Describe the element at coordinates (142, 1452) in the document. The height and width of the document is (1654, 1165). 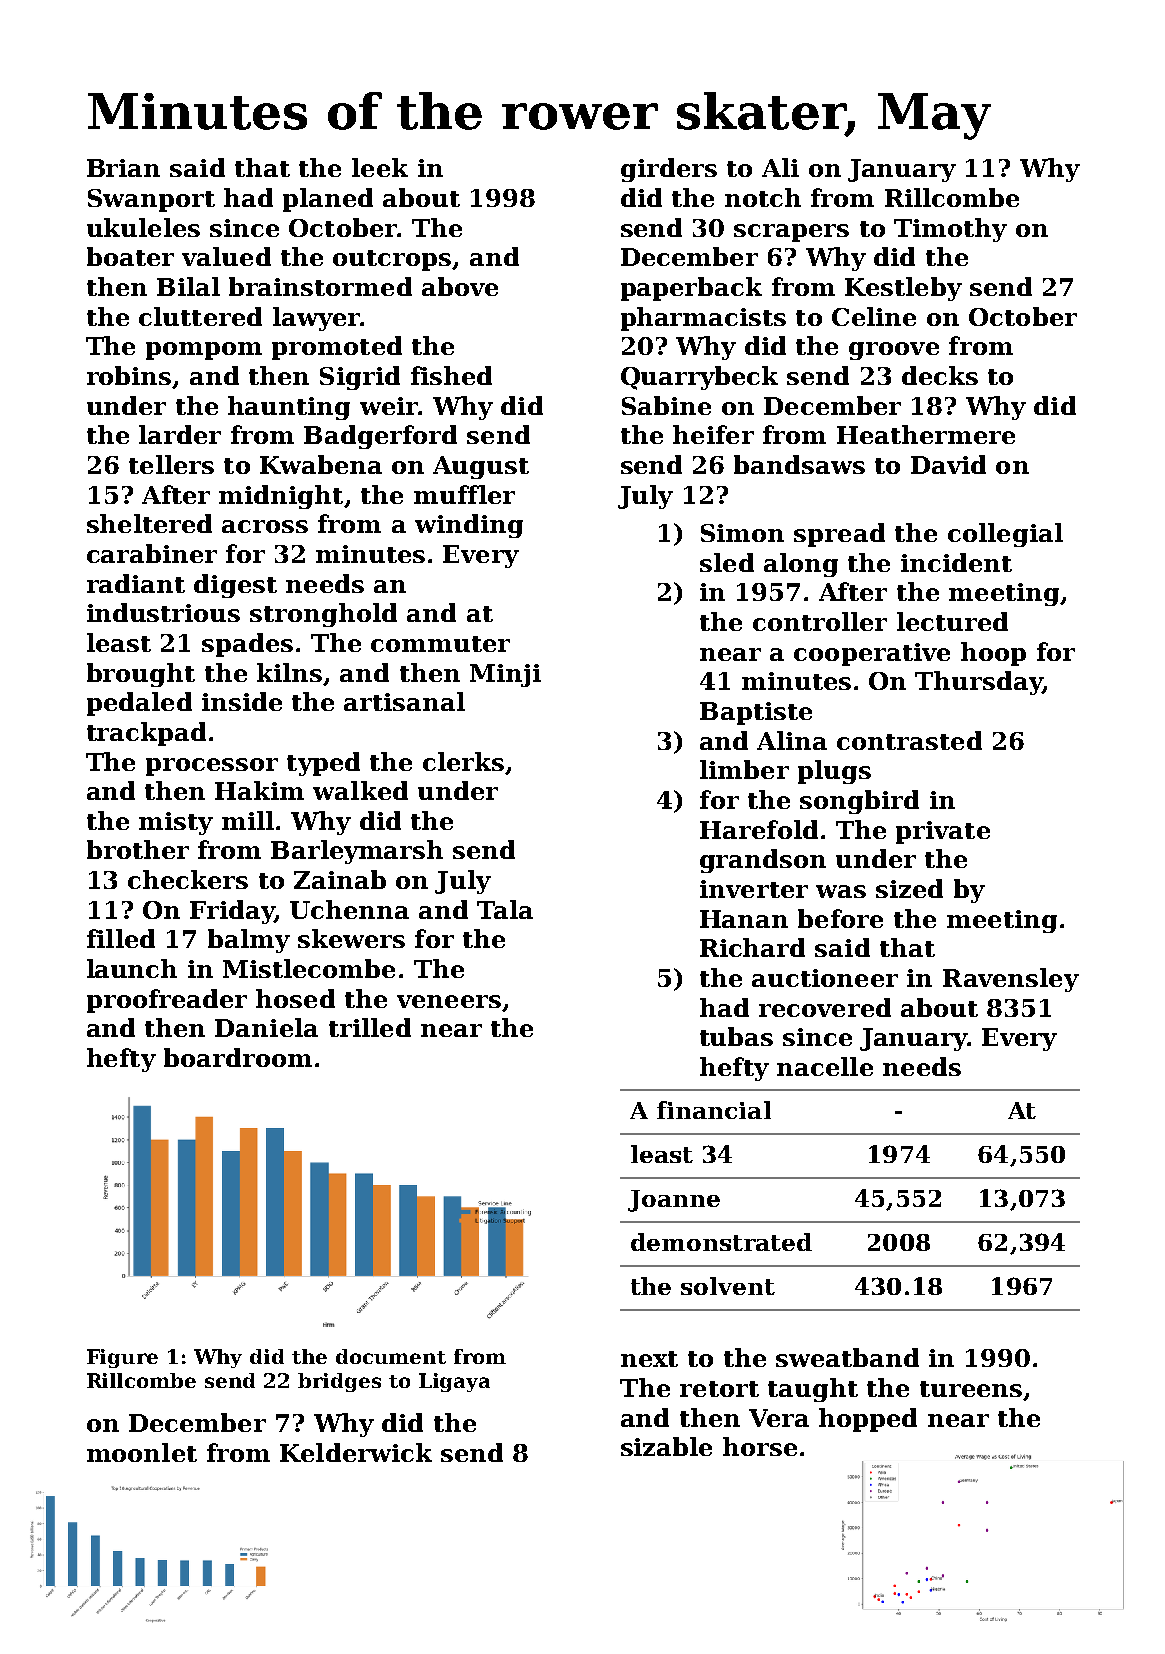
I see `moonlet` at that location.
